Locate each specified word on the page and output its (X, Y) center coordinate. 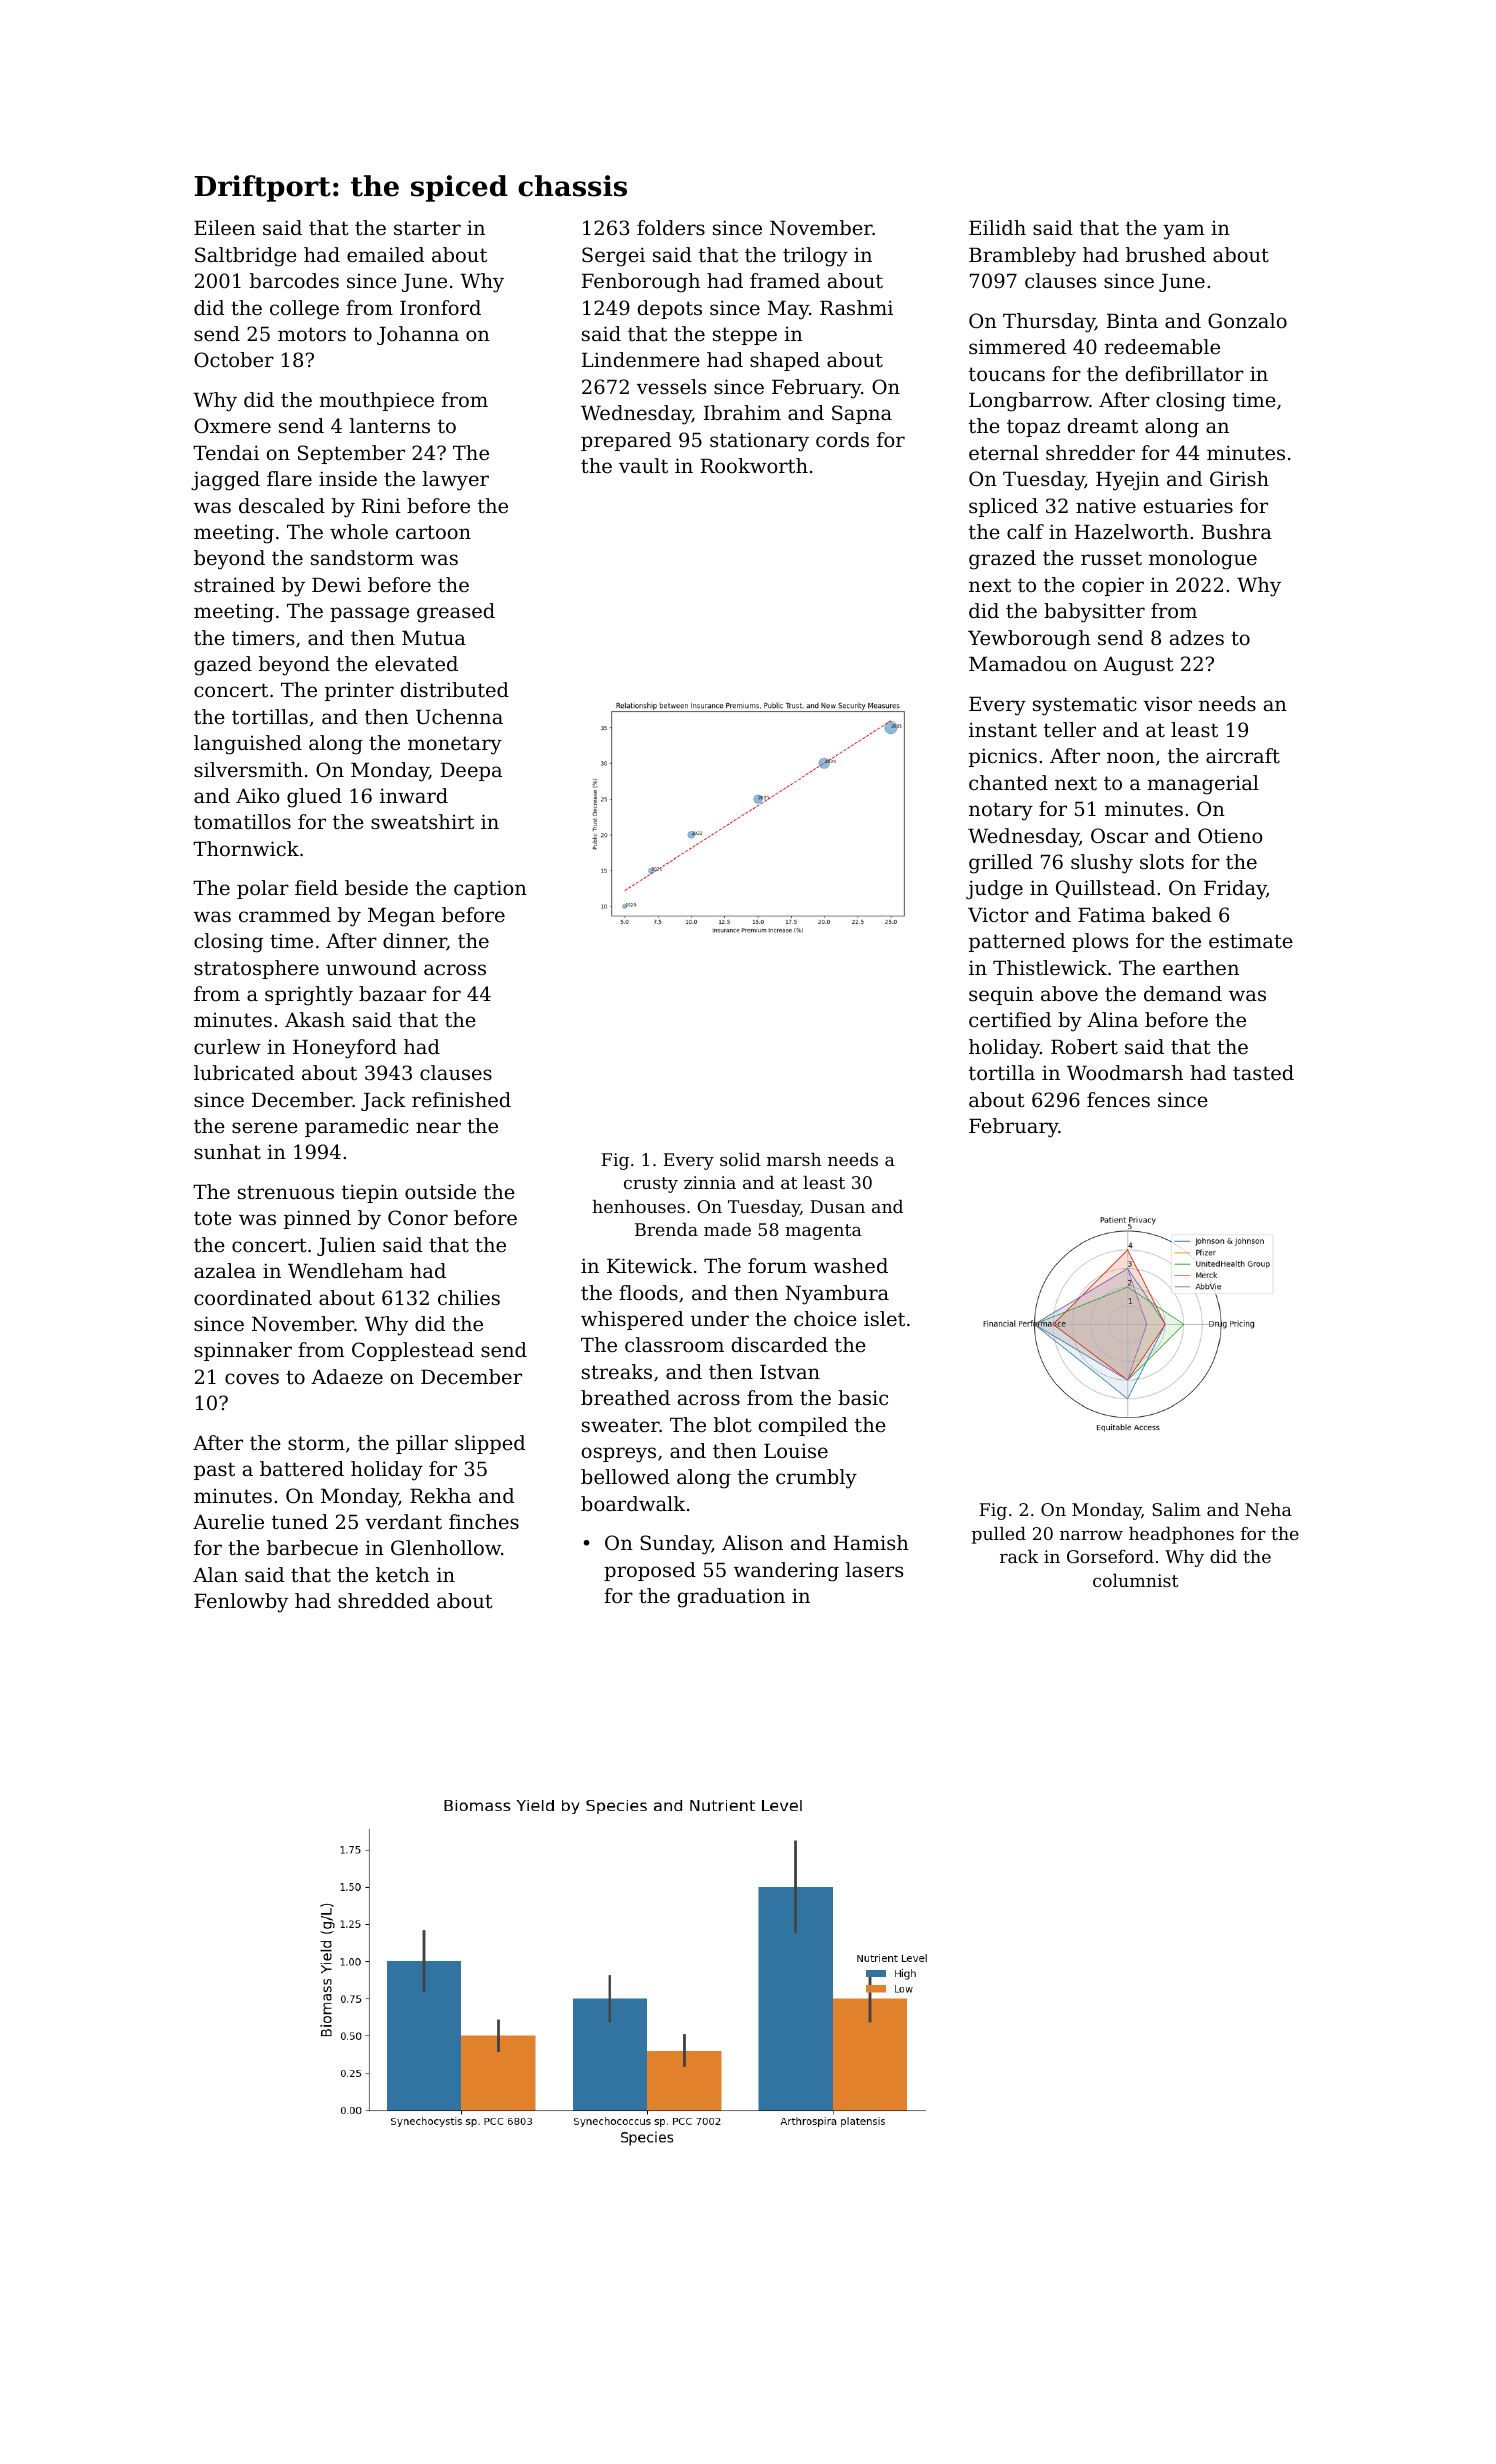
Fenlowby (241, 1603)
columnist (1135, 1580)
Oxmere (232, 426)
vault (643, 465)
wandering (786, 1572)
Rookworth (754, 466)
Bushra (1237, 531)
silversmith (248, 770)
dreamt (1103, 426)
